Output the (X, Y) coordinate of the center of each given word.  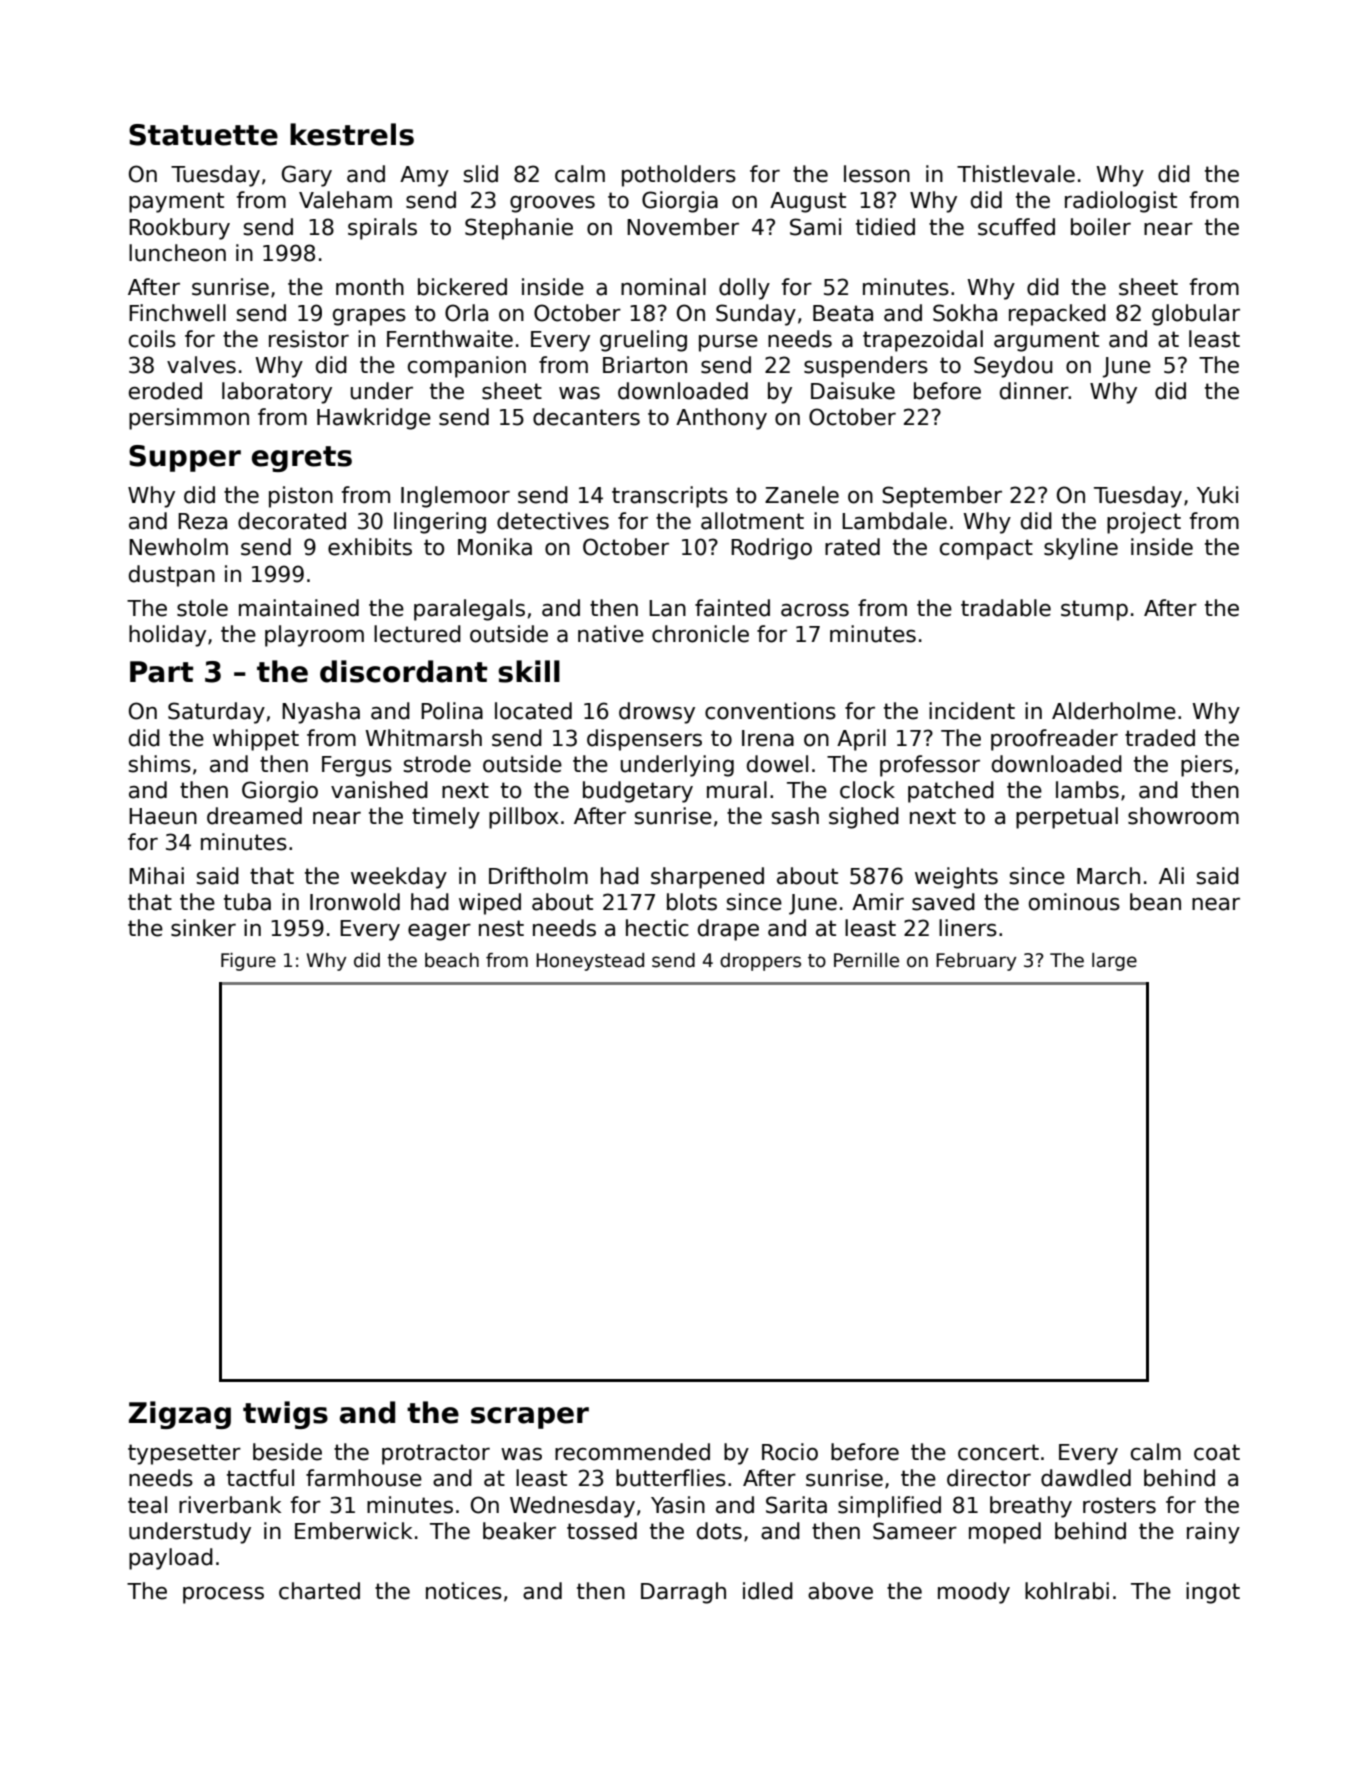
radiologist (1121, 202)
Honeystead (590, 962)
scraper (530, 1418)
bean (1155, 902)
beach (452, 960)
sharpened (707, 878)
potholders (679, 176)
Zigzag (180, 1415)
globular (1196, 315)
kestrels (352, 134)
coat (1217, 1452)
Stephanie (519, 229)
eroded (165, 391)
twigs (285, 1415)
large (1114, 962)
